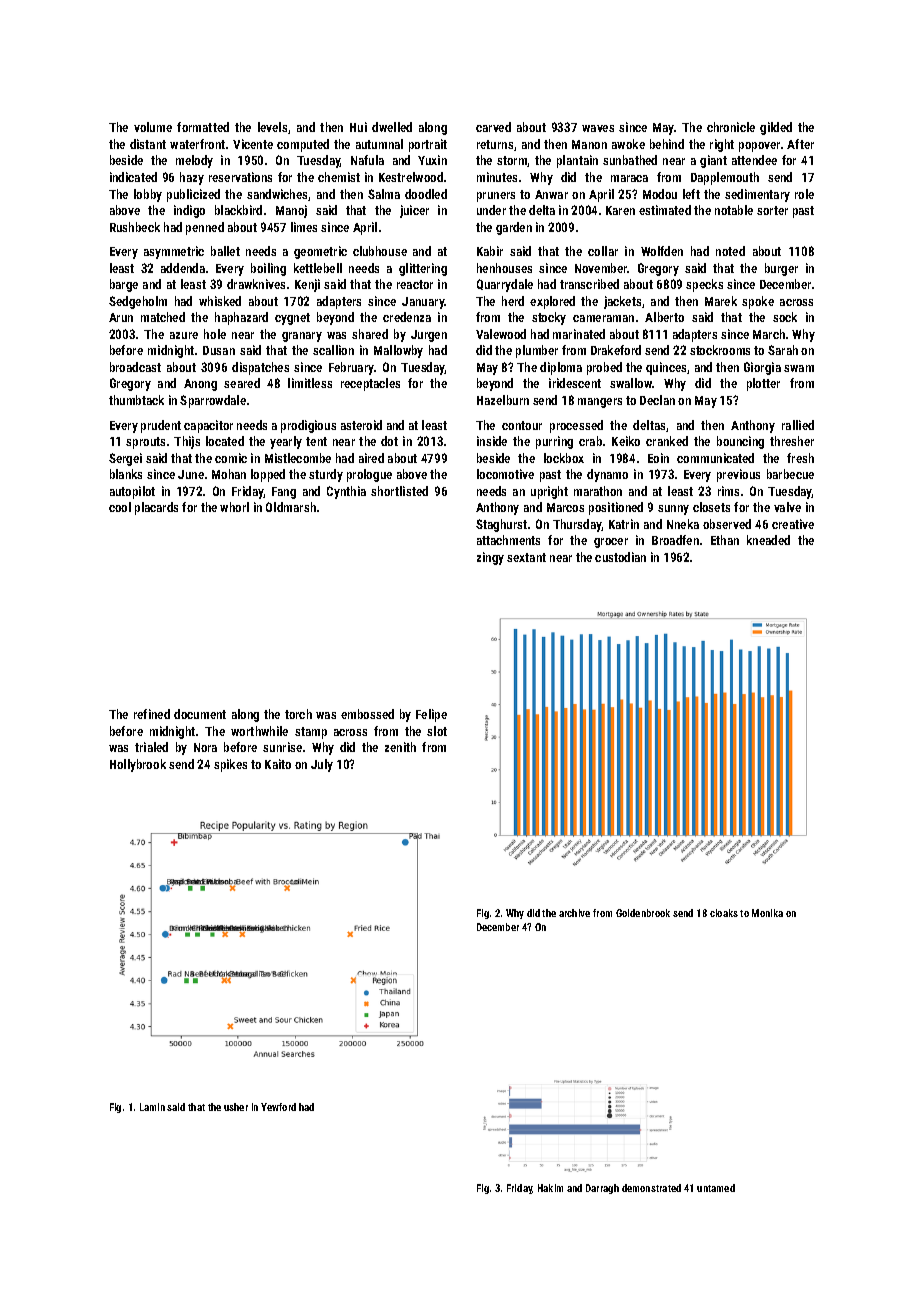  What do you see at coordinates (537, 351) in the screenshot?
I see `plumber` at bounding box center [537, 351].
